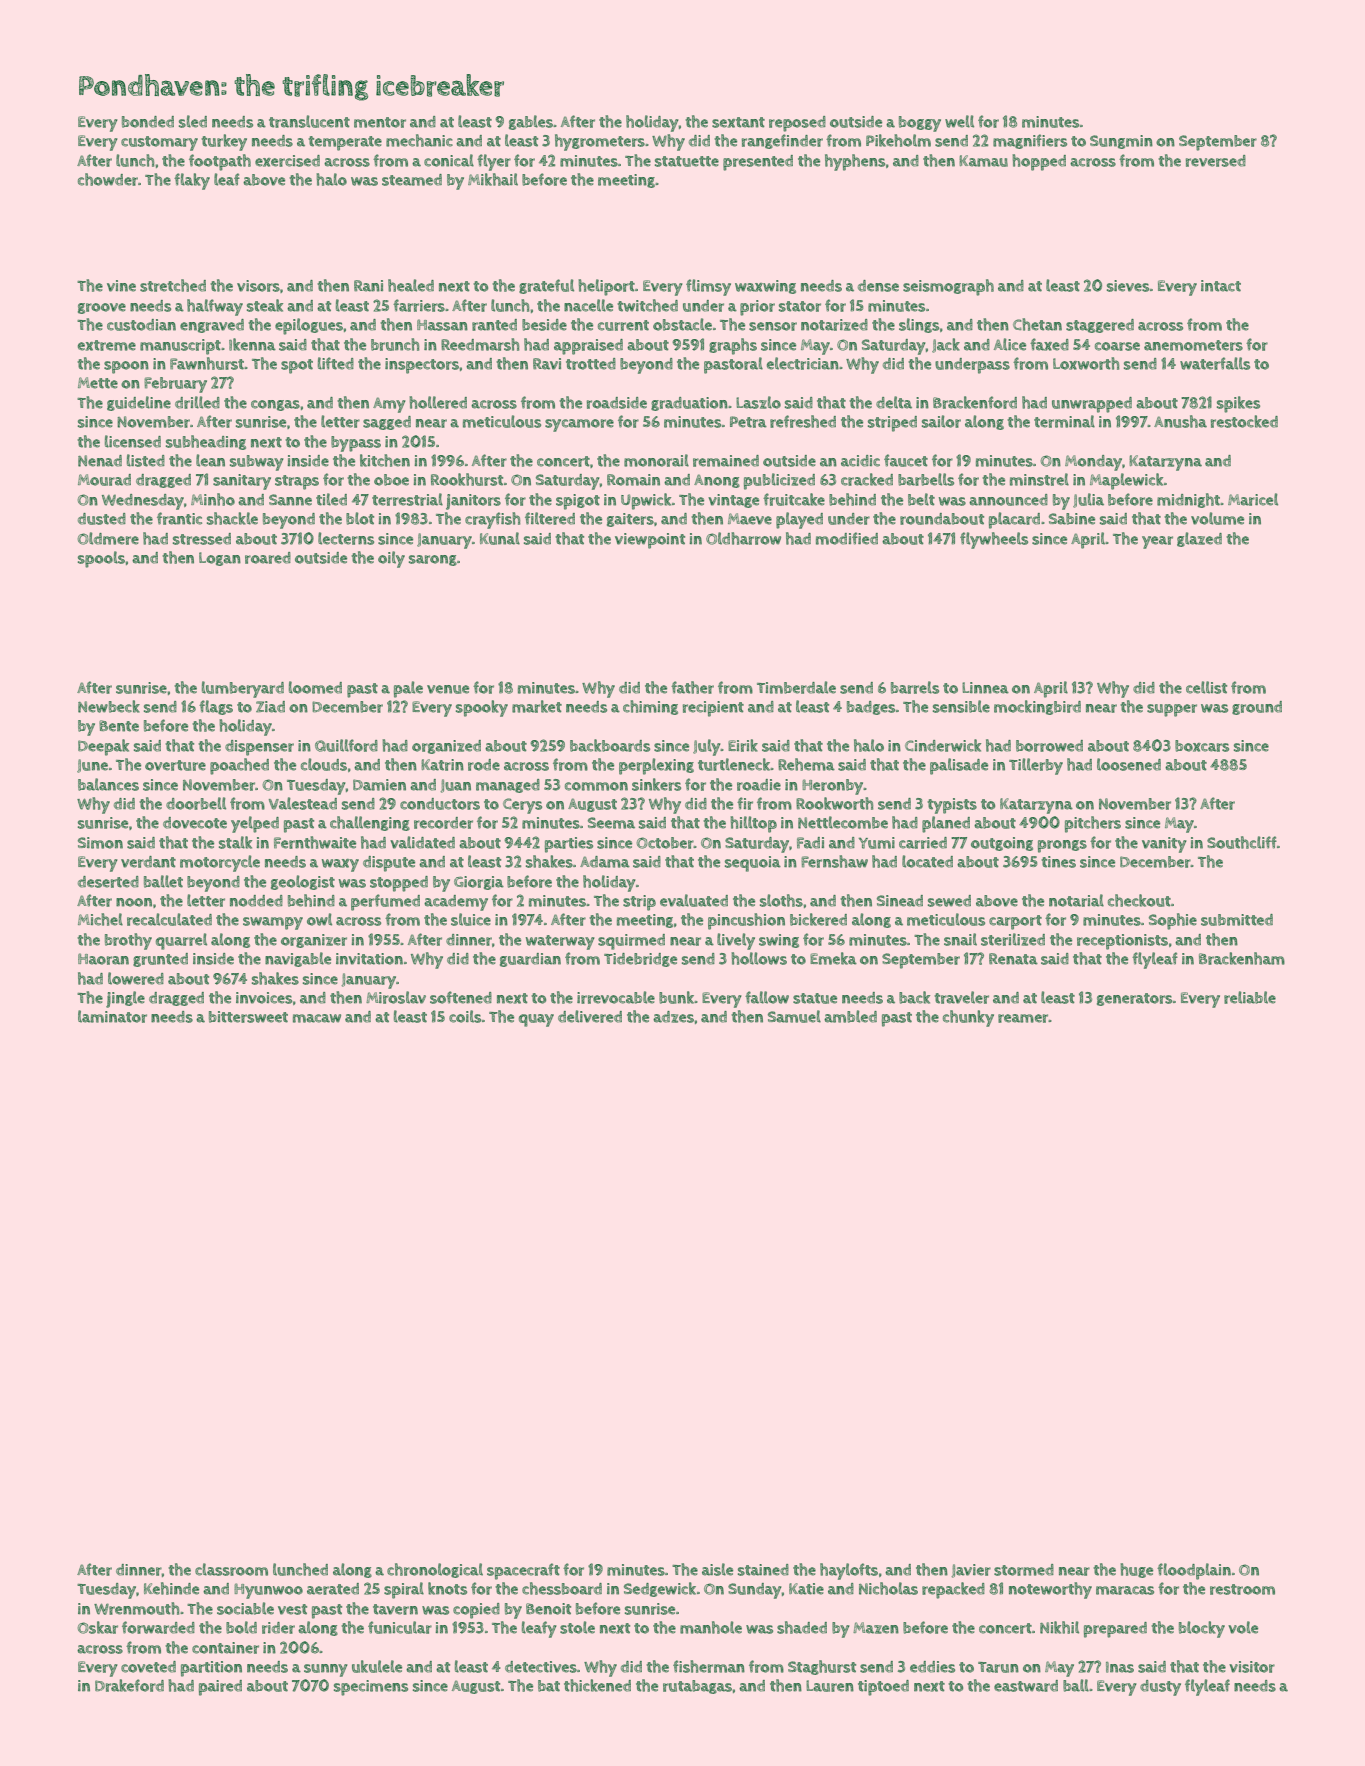 The width and height of the screenshot is (1365, 1766). What do you see at coordinates (158, 1627) in the screenshot?
I see `forwarded` at bounding box center [158, 1627].
